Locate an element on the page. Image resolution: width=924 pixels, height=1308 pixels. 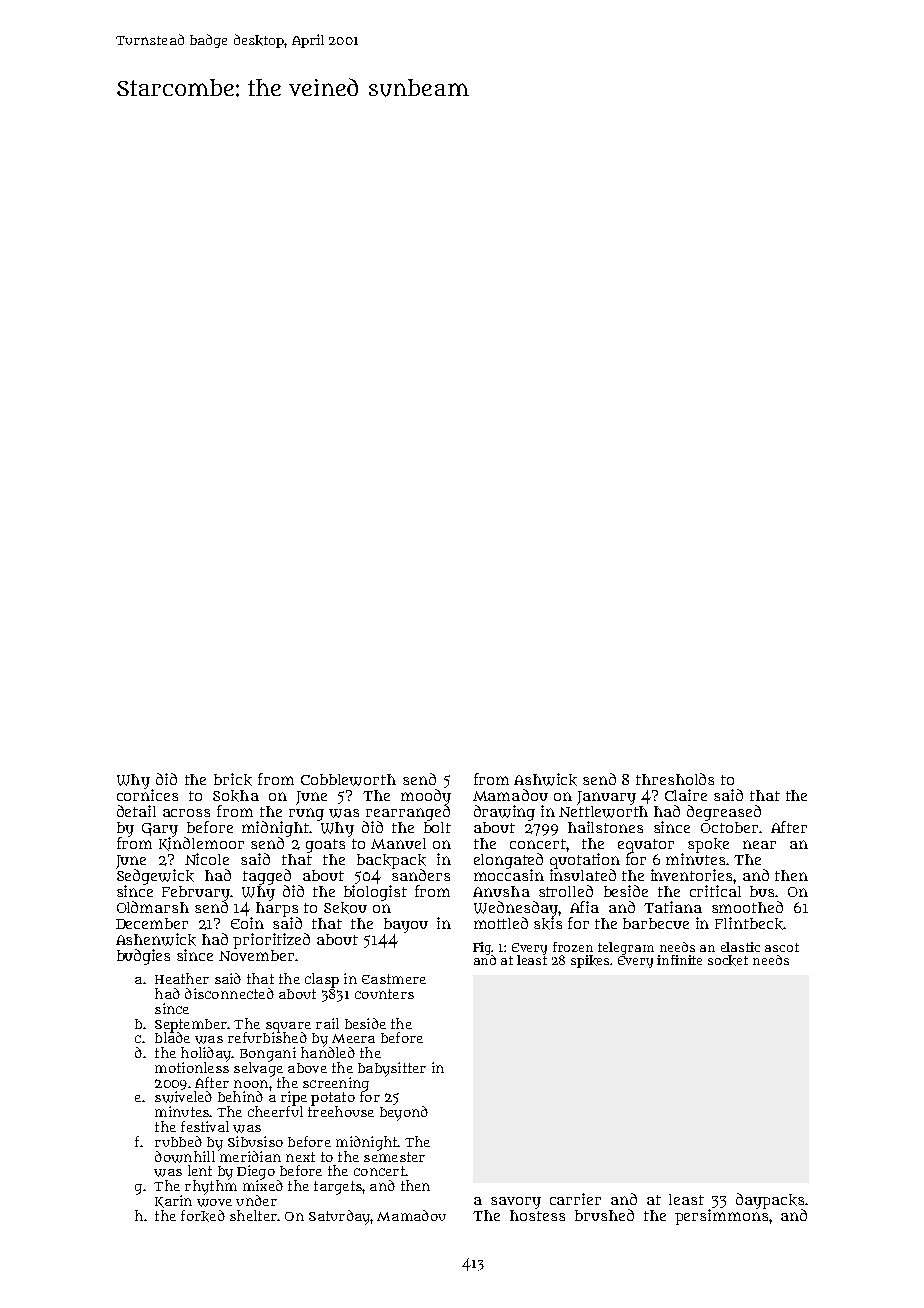
blade is located at coordinates (172, 1037).
